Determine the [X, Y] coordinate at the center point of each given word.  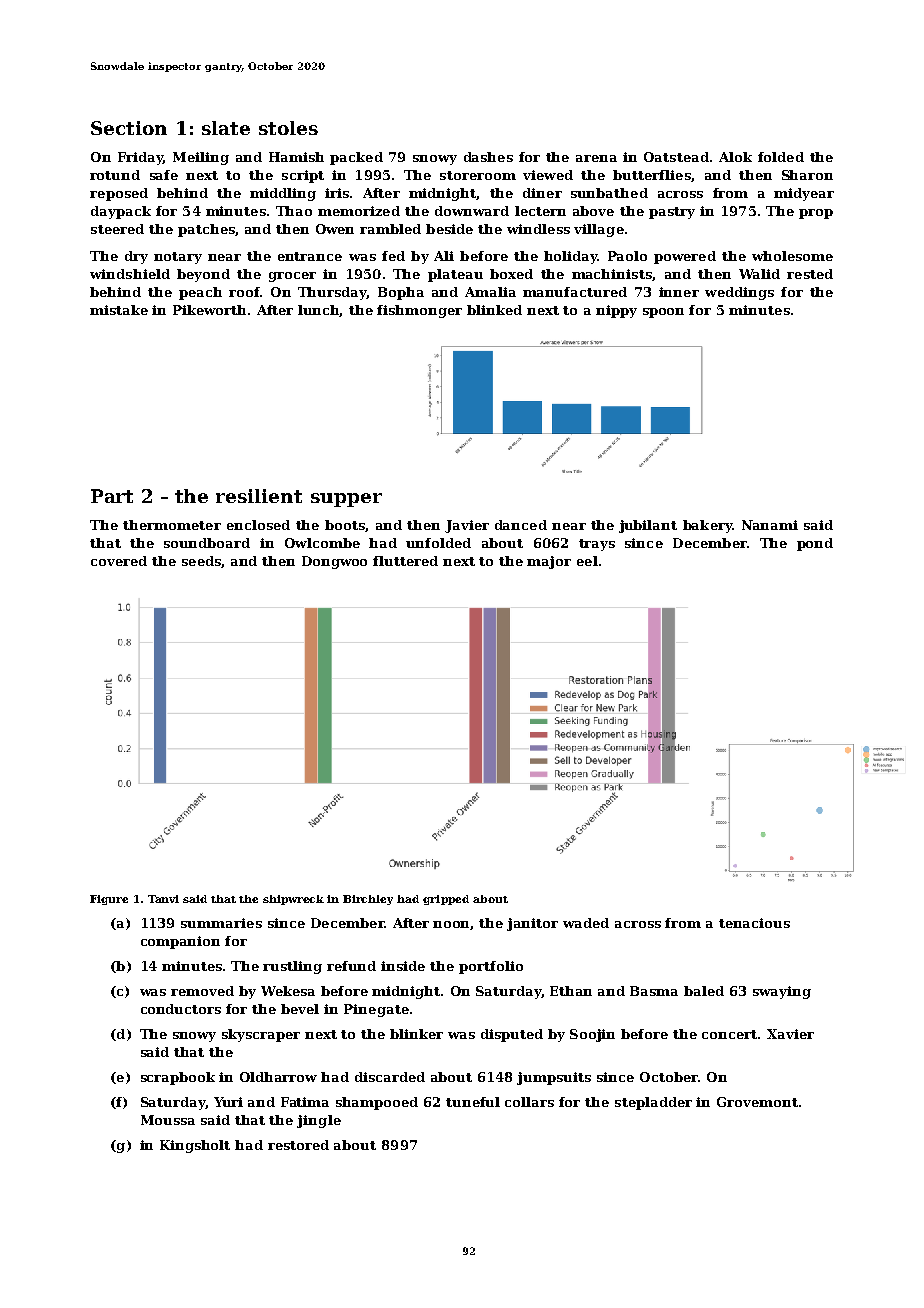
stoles [288, 128]
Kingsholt [195, 1146]
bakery [707, 526]
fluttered [405, 561]
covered [119, 561]
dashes [488, 157]
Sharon [807, 175]
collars [529, 1102]
